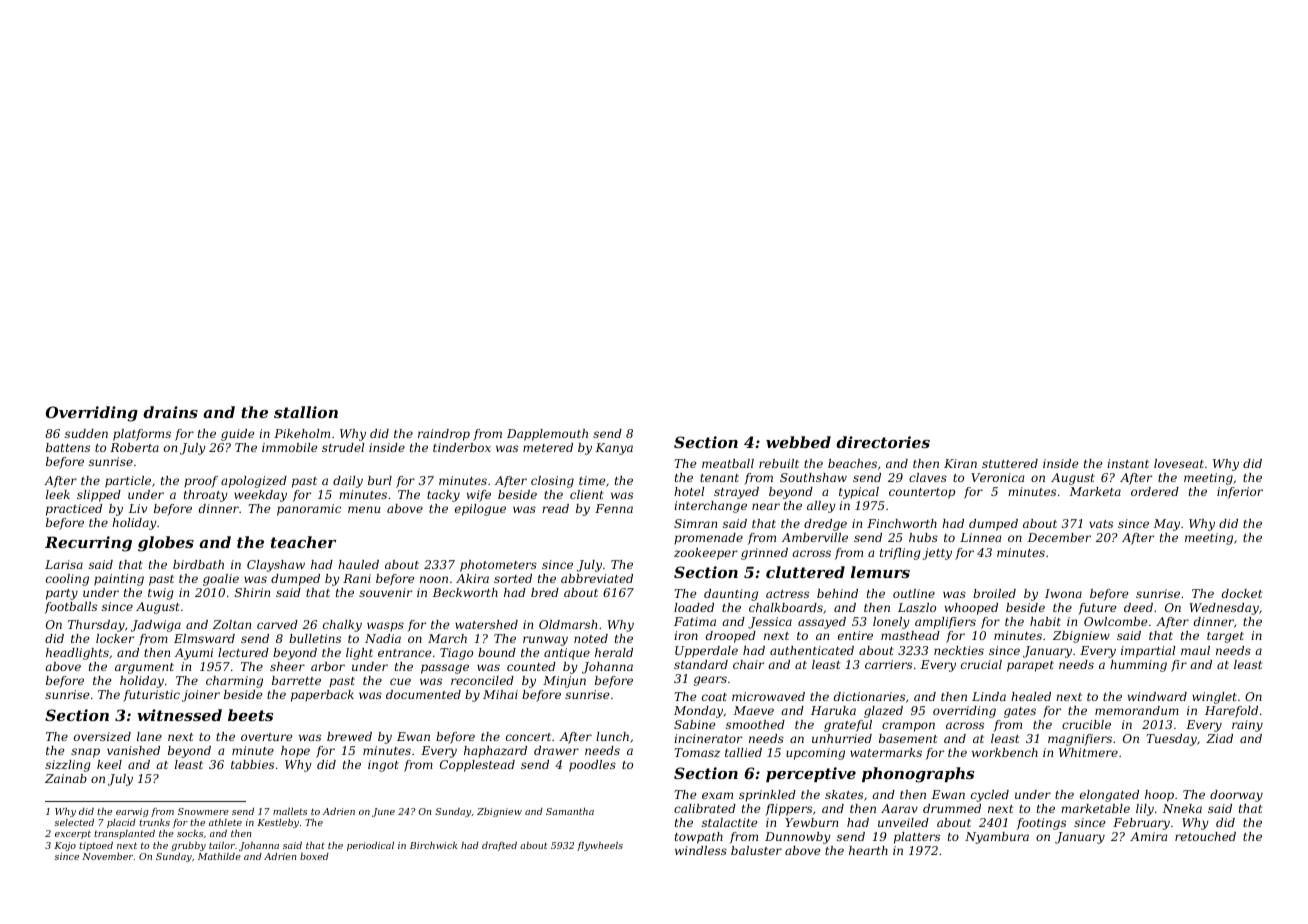 The image size is (1308, 924). I want to click on Tomasz, so click(697, 752).
